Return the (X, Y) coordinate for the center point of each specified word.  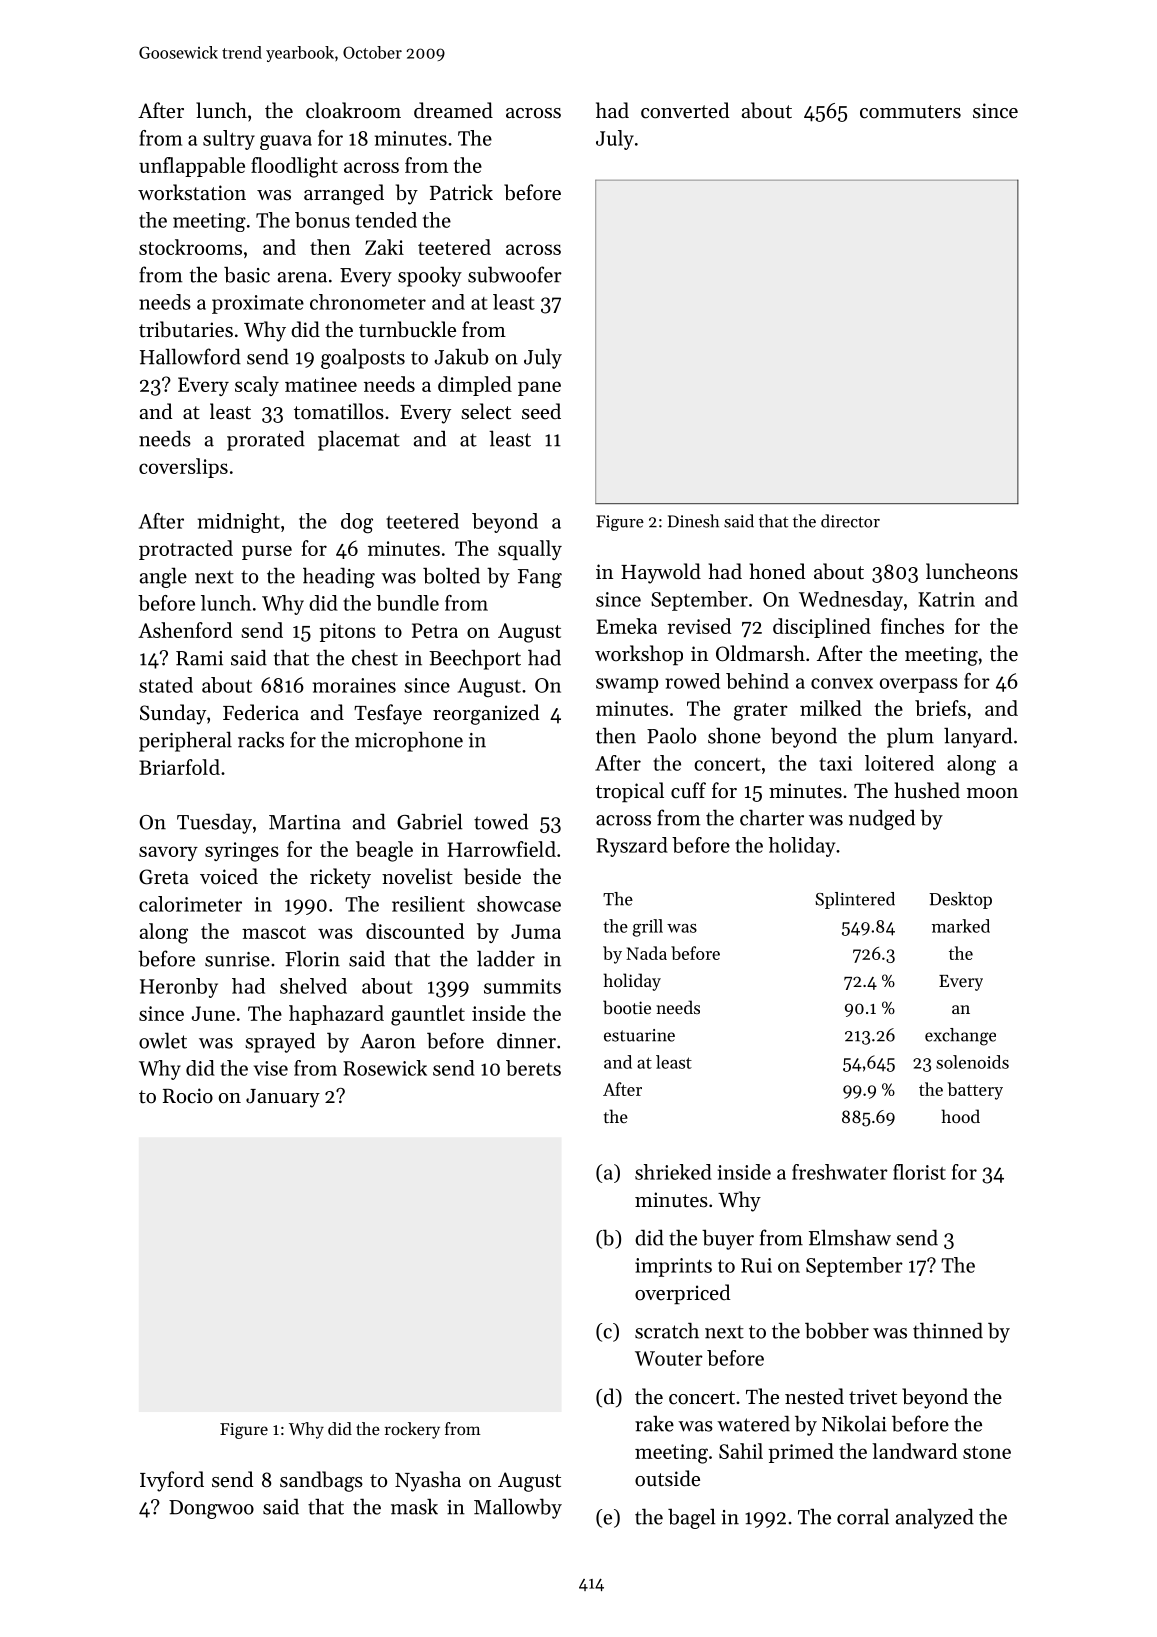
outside (667, 1478)
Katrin (946, 599)
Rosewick (385, 1068)
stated (166, 685)
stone (987, 1452)
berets (533, 1068)
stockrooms (190, 247)
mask (414, 1506)
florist (919, 1172)
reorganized (486, 714)
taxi (835, 763)
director (850, 521)
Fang (540, 578)
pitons (347, 632)
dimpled (475, 386)
